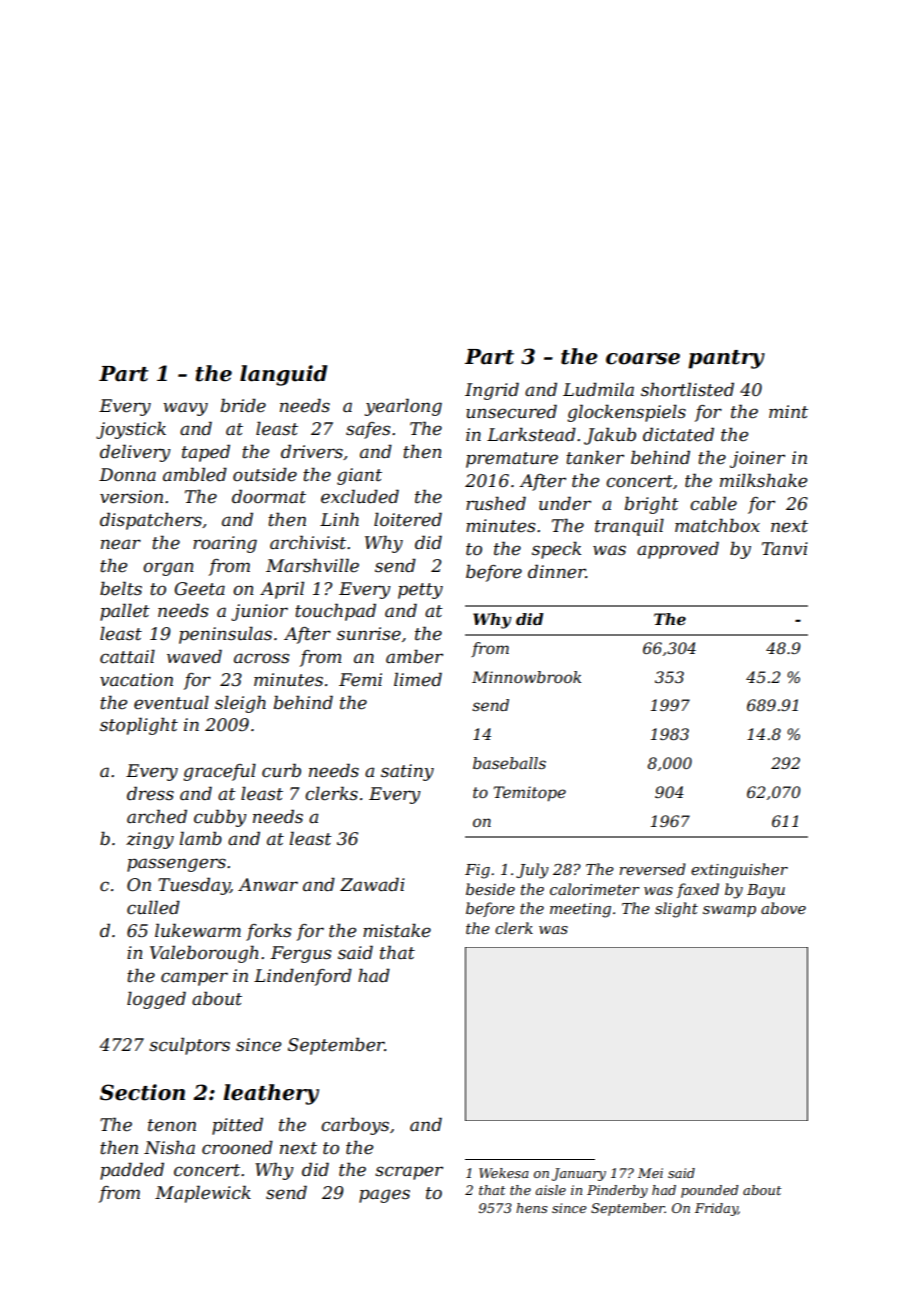  What do you see at coordinates (783, 908) in the image?
I see `above` at bounding box center [783, 908].
